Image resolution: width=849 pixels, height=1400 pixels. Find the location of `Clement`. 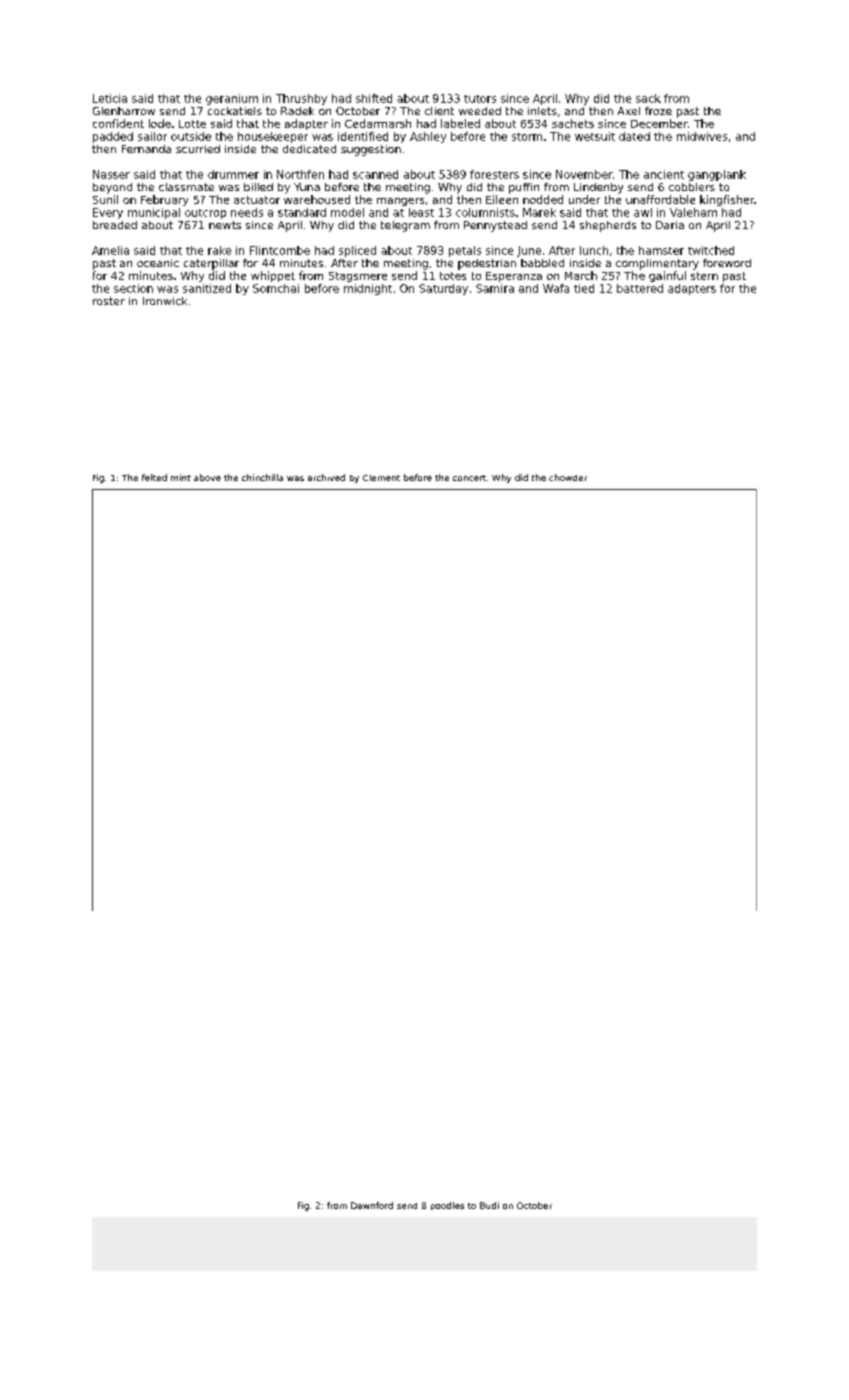

Clement is located at coordinates (381, 478).
